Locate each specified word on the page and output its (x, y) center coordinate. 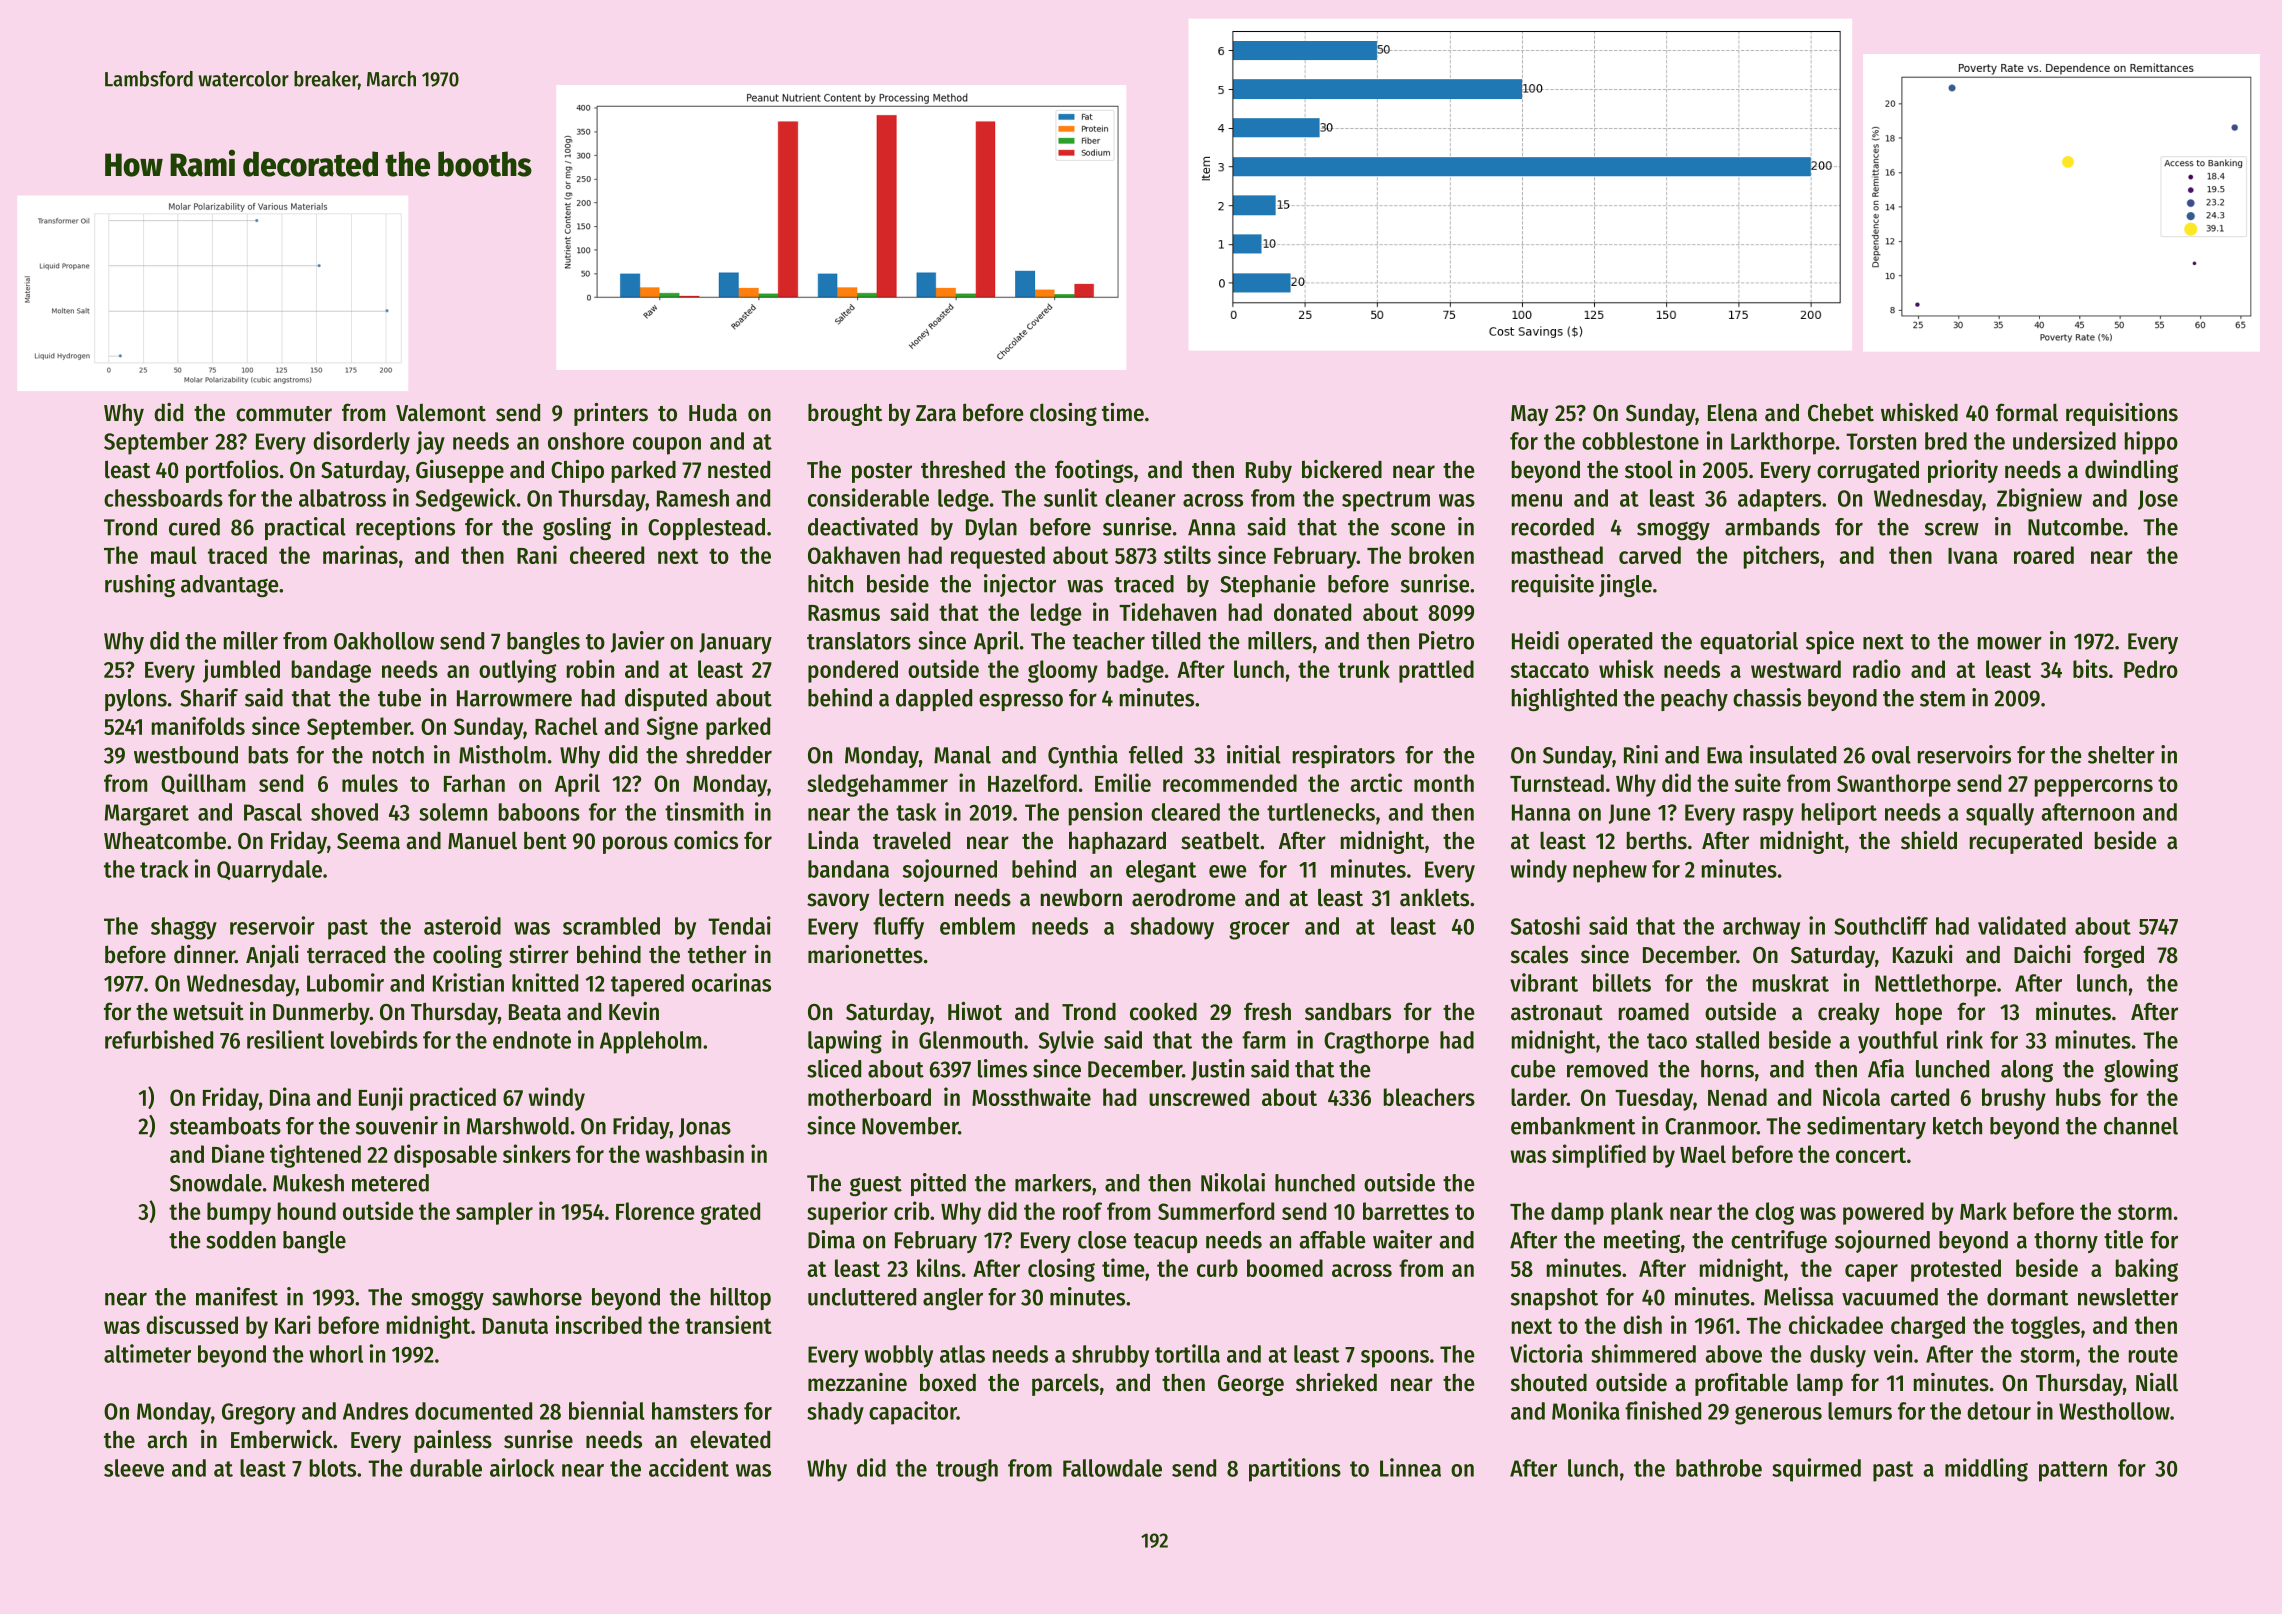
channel (2141, 1126)
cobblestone (1640, 441)
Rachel (566, 726)
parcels (1065, 1384)
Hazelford (1032, 783)
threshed (963, 469)
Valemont (441, 413)
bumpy (239, 1213)
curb (1217, 1268)
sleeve (134, 1468)
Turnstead (1557, 783)
